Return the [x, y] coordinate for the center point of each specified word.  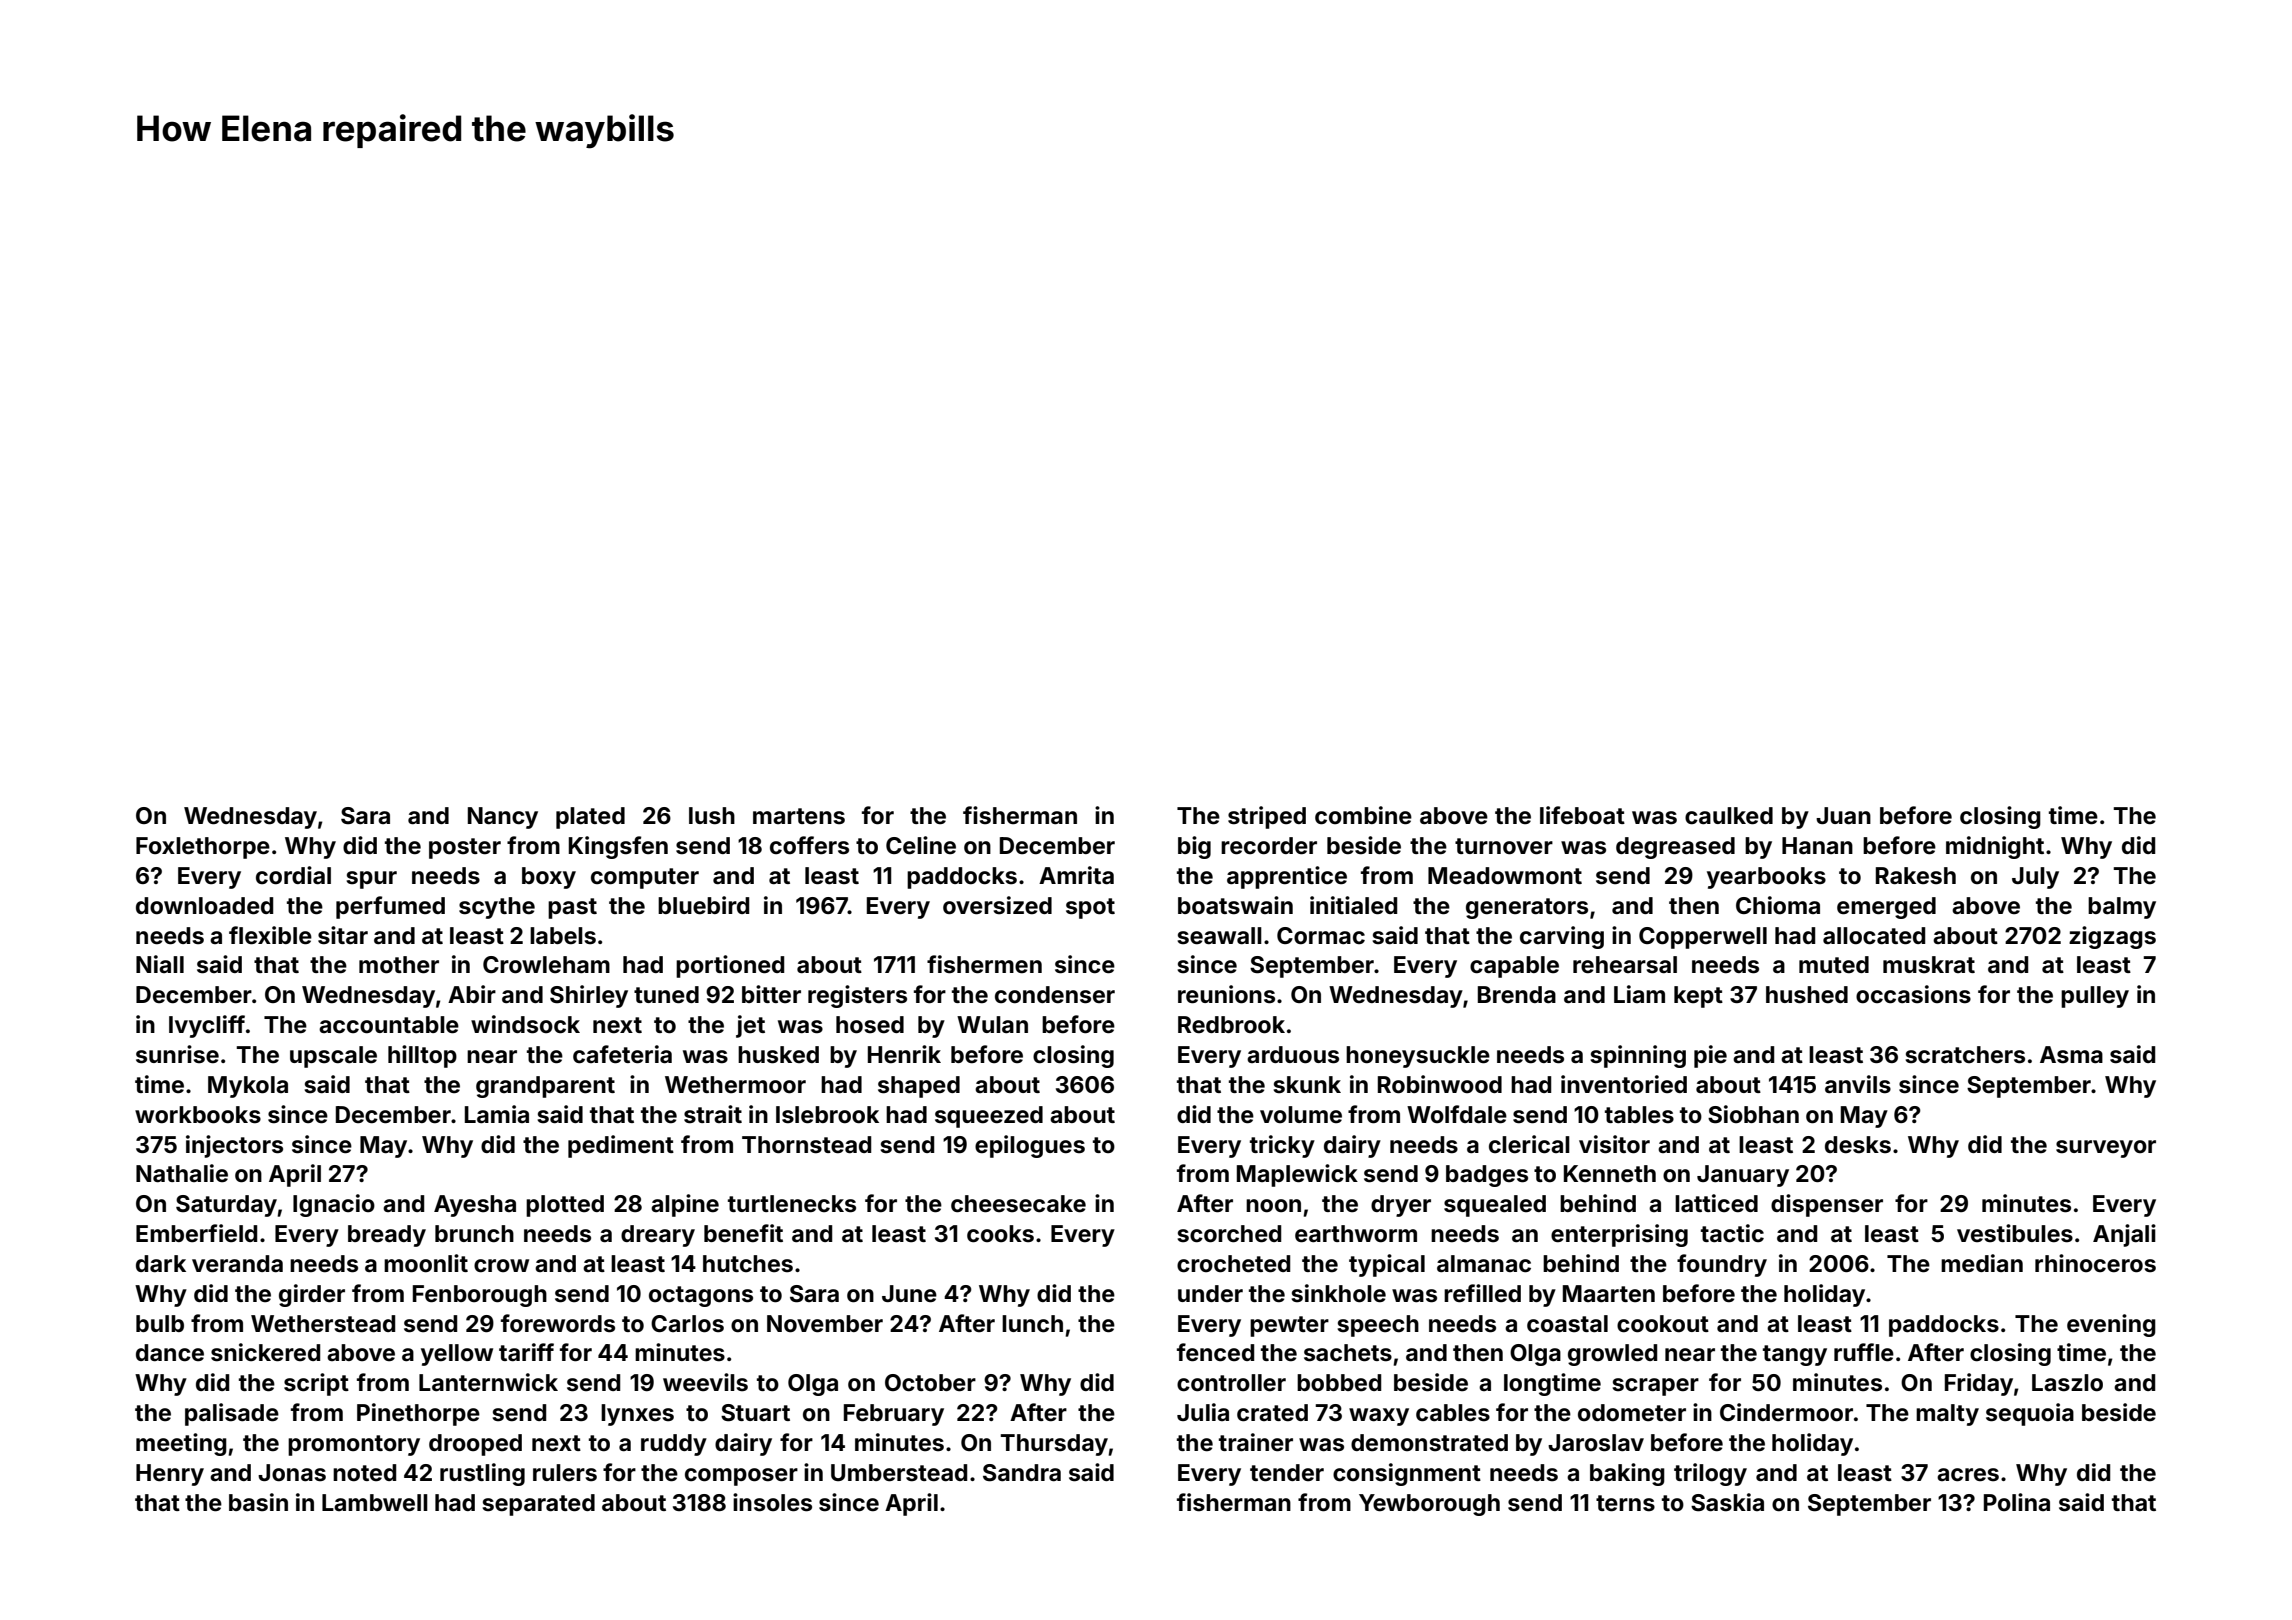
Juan [1843, 815]
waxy [1379, 1417]
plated [590, 818]
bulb [160, 1323]
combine [1363, 815]
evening [2111, 1325]
